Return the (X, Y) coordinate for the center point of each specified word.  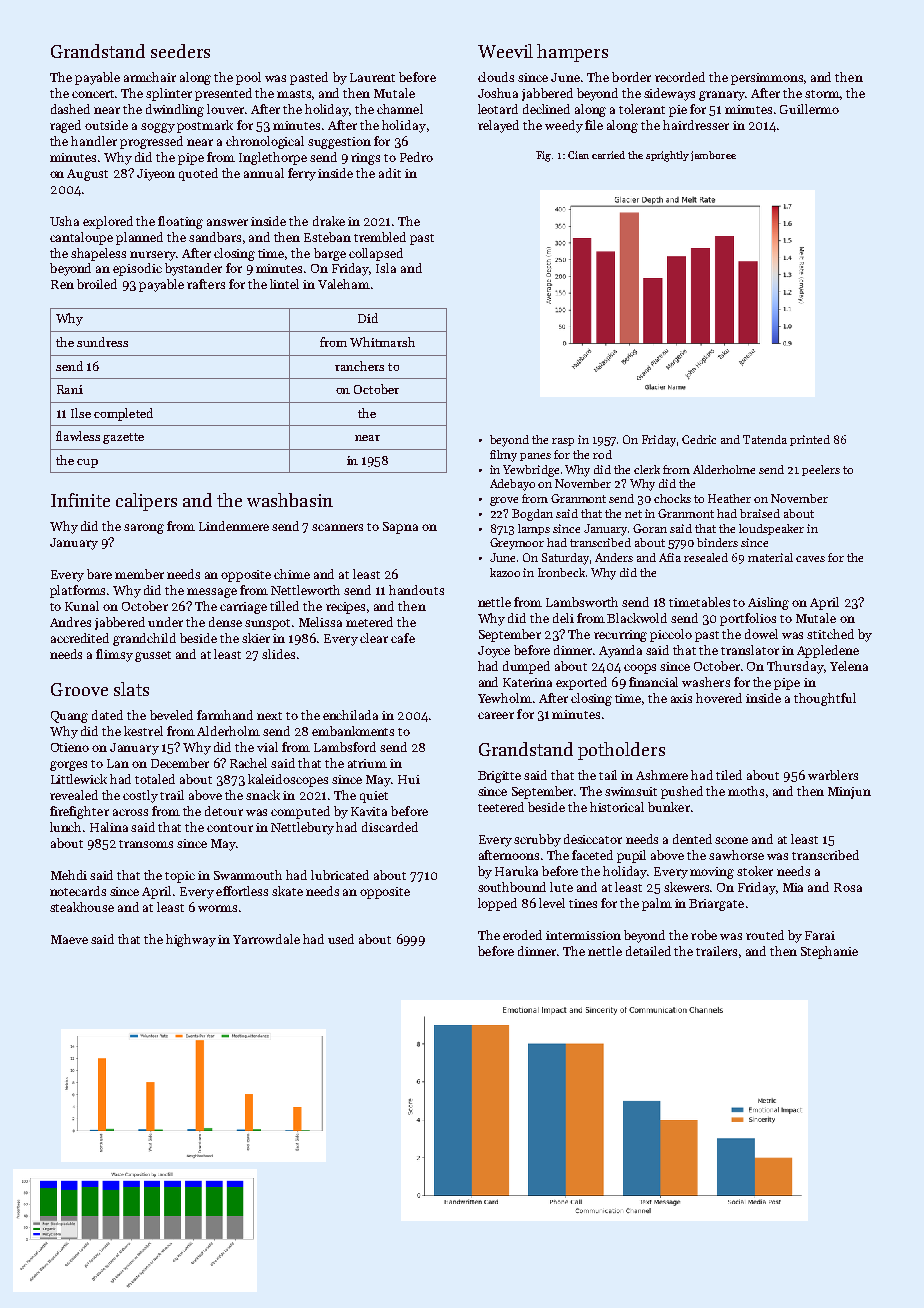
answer (227, 222)
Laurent (372, 77)
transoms (146, 844)
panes (535, 457)
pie (678, 111)
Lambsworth (582, 602)
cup (87, 463)
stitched (830, 634)
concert (94, 94)
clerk (647, 469)
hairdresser (696, 125)
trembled (380, 237)
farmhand (225, 715)
